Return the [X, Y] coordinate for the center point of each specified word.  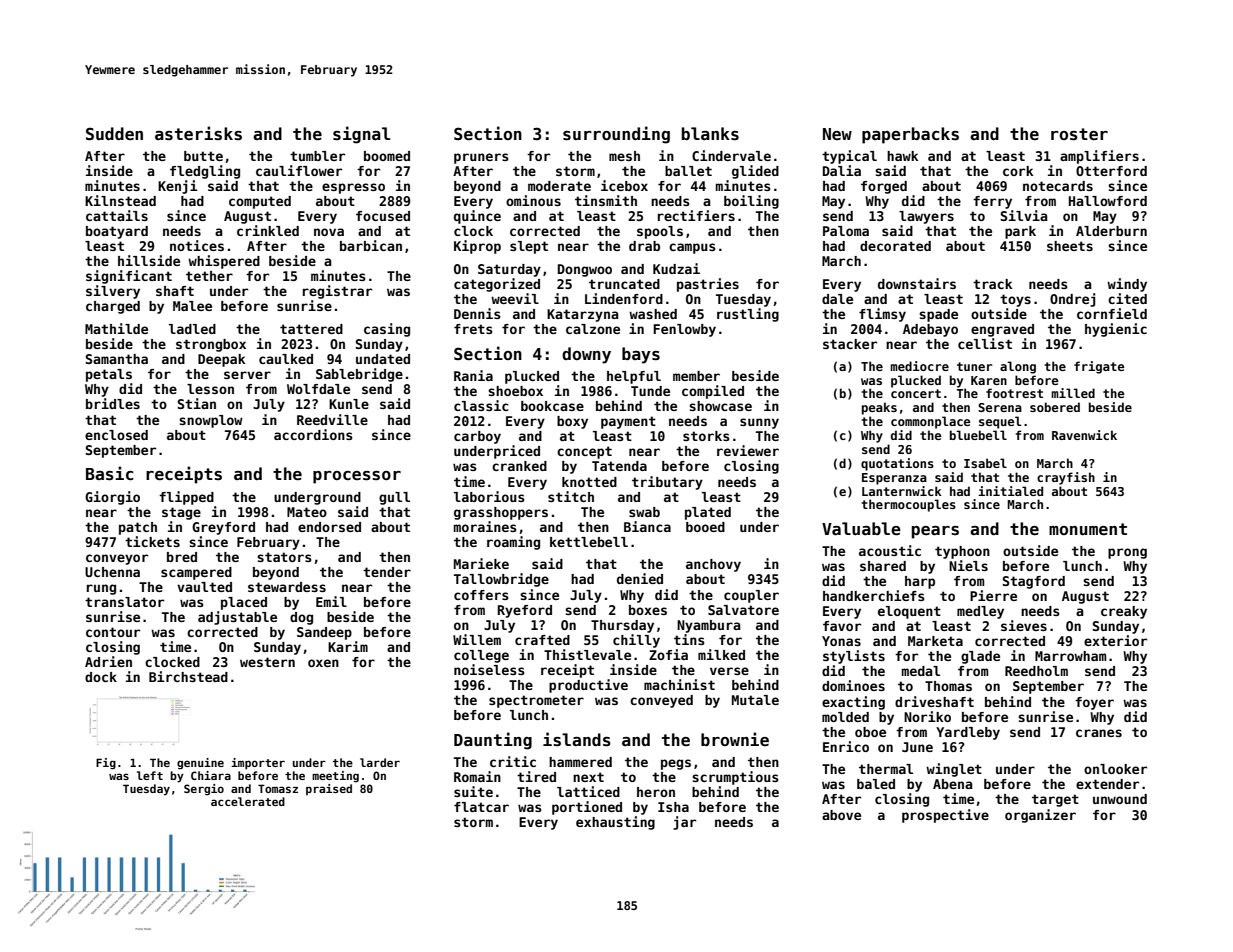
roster [1079, 134]
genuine [200, 764]
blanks [710, 133]
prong [1127, 553]
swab [644, 512]
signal [361, 135]
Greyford [223, 528]
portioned [587, 808]
